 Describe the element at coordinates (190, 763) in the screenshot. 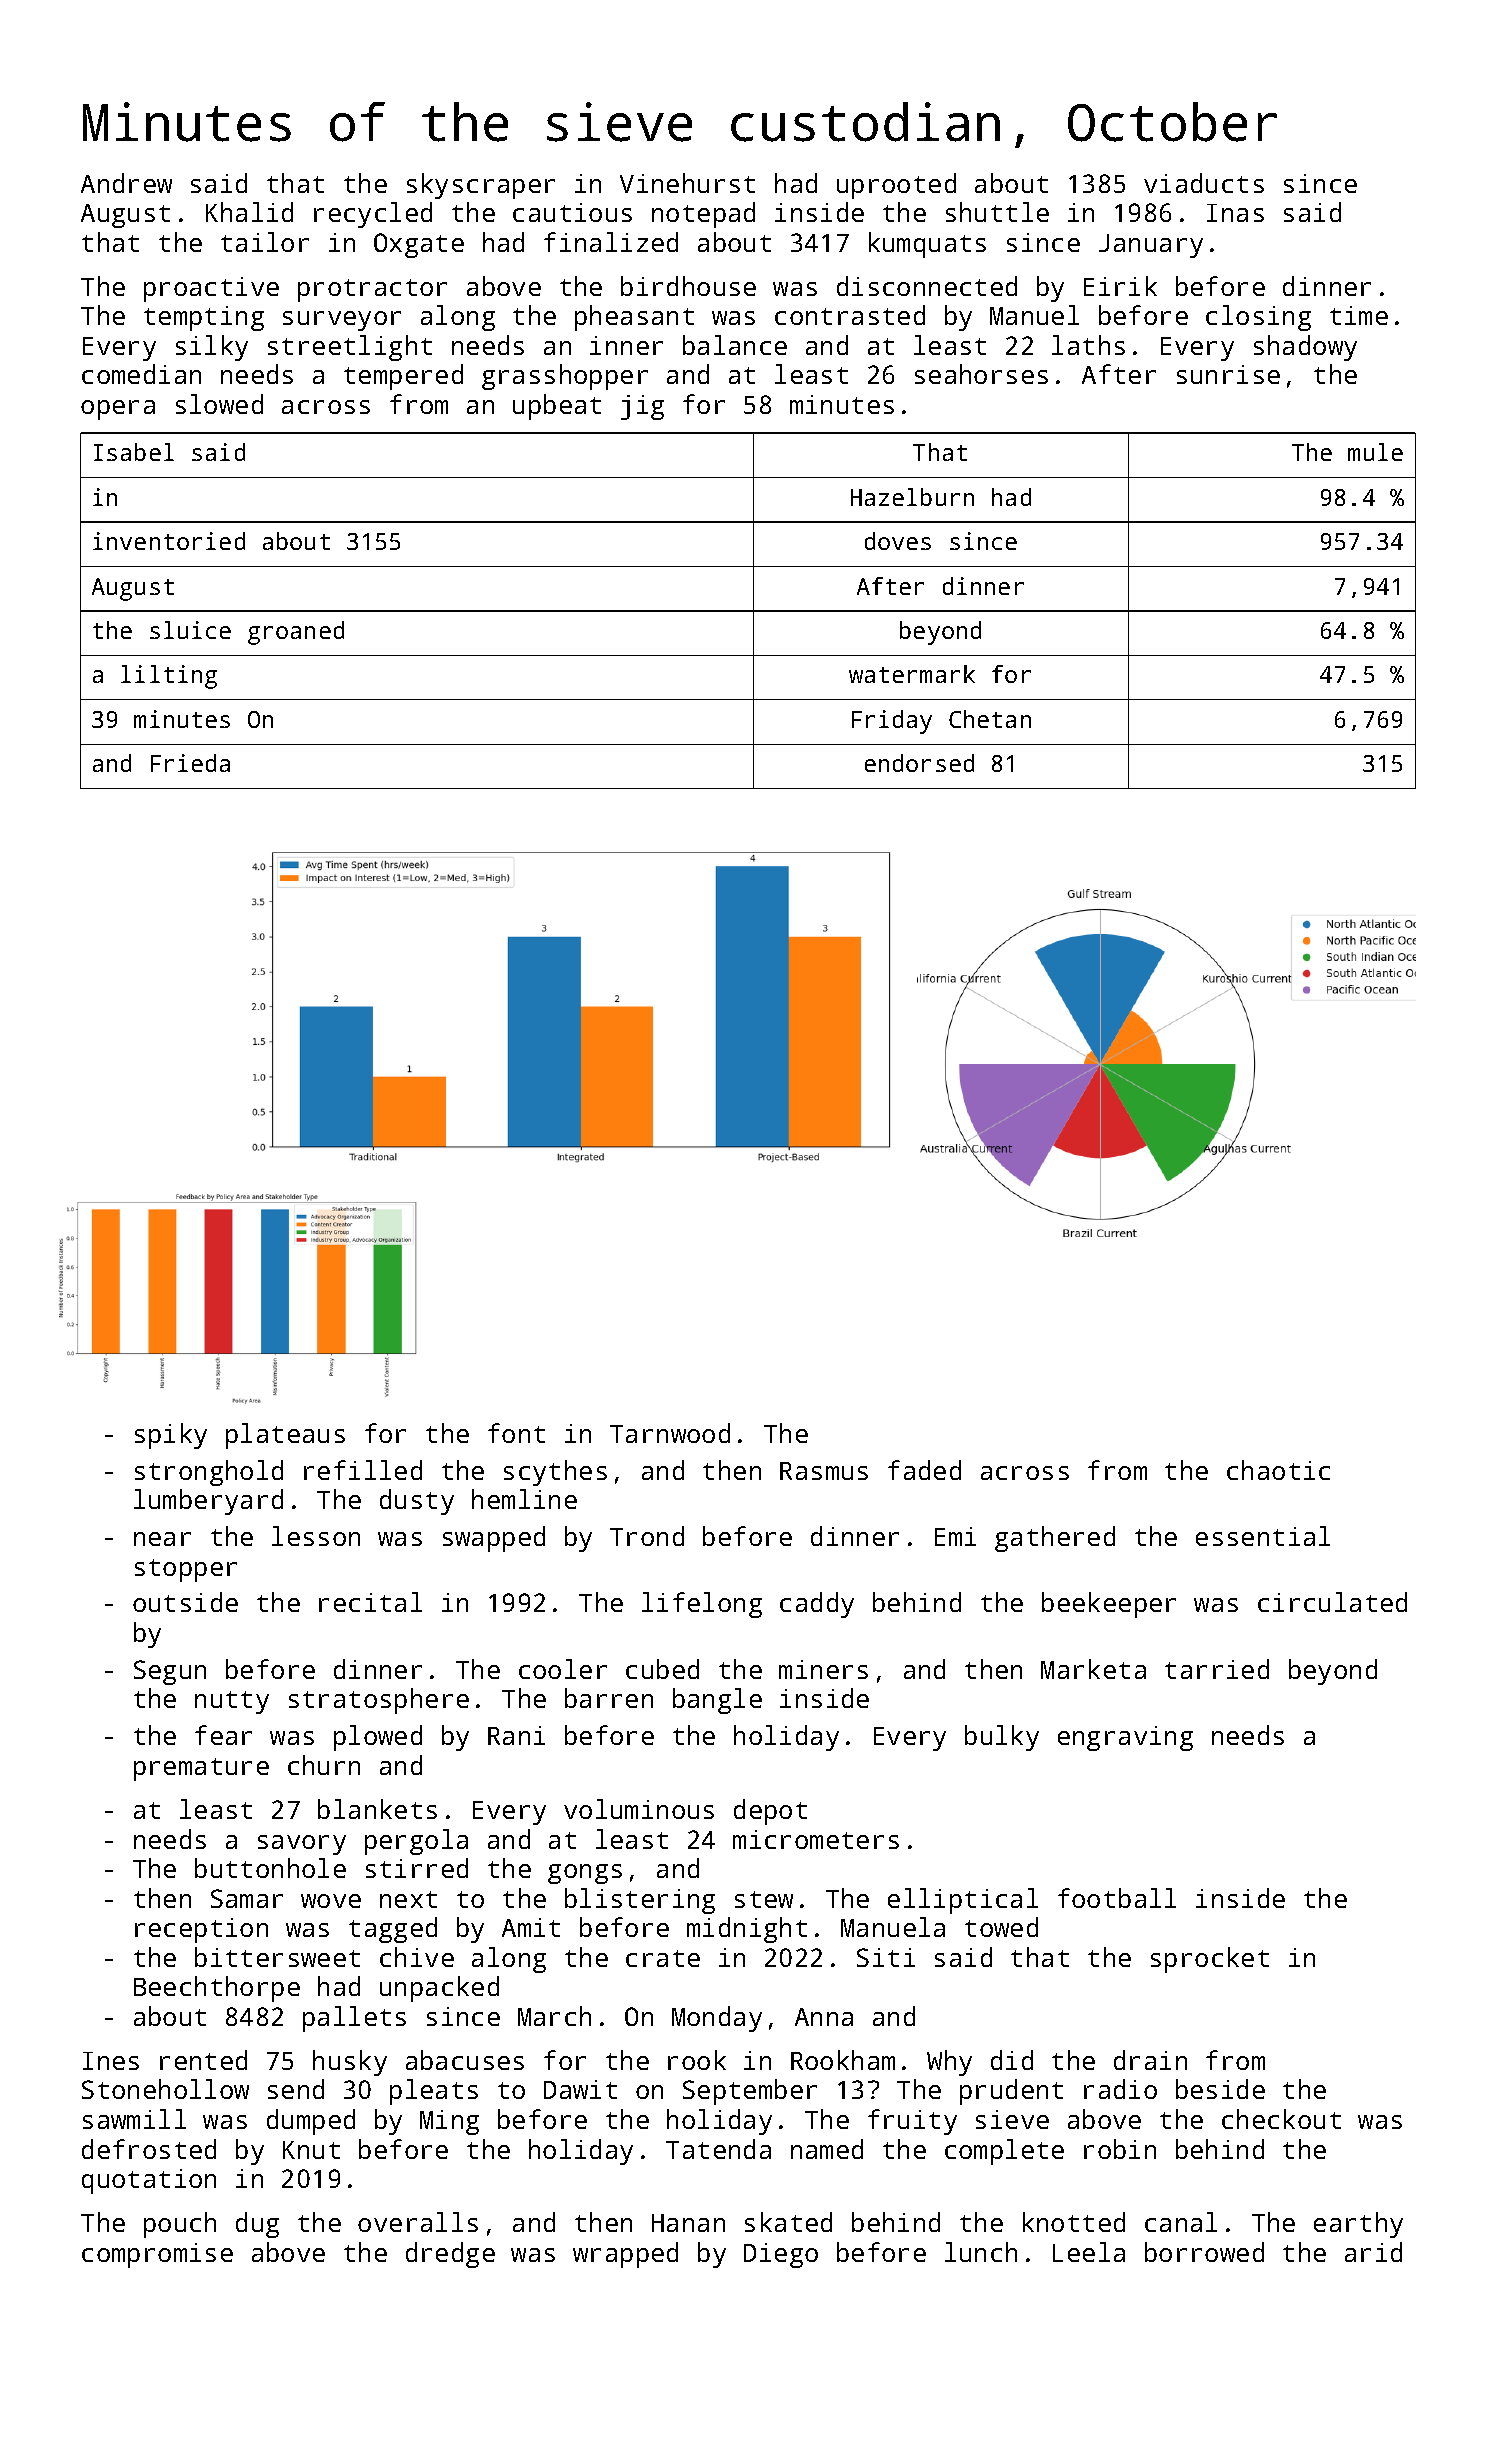

I see `Frieda` at that location.
